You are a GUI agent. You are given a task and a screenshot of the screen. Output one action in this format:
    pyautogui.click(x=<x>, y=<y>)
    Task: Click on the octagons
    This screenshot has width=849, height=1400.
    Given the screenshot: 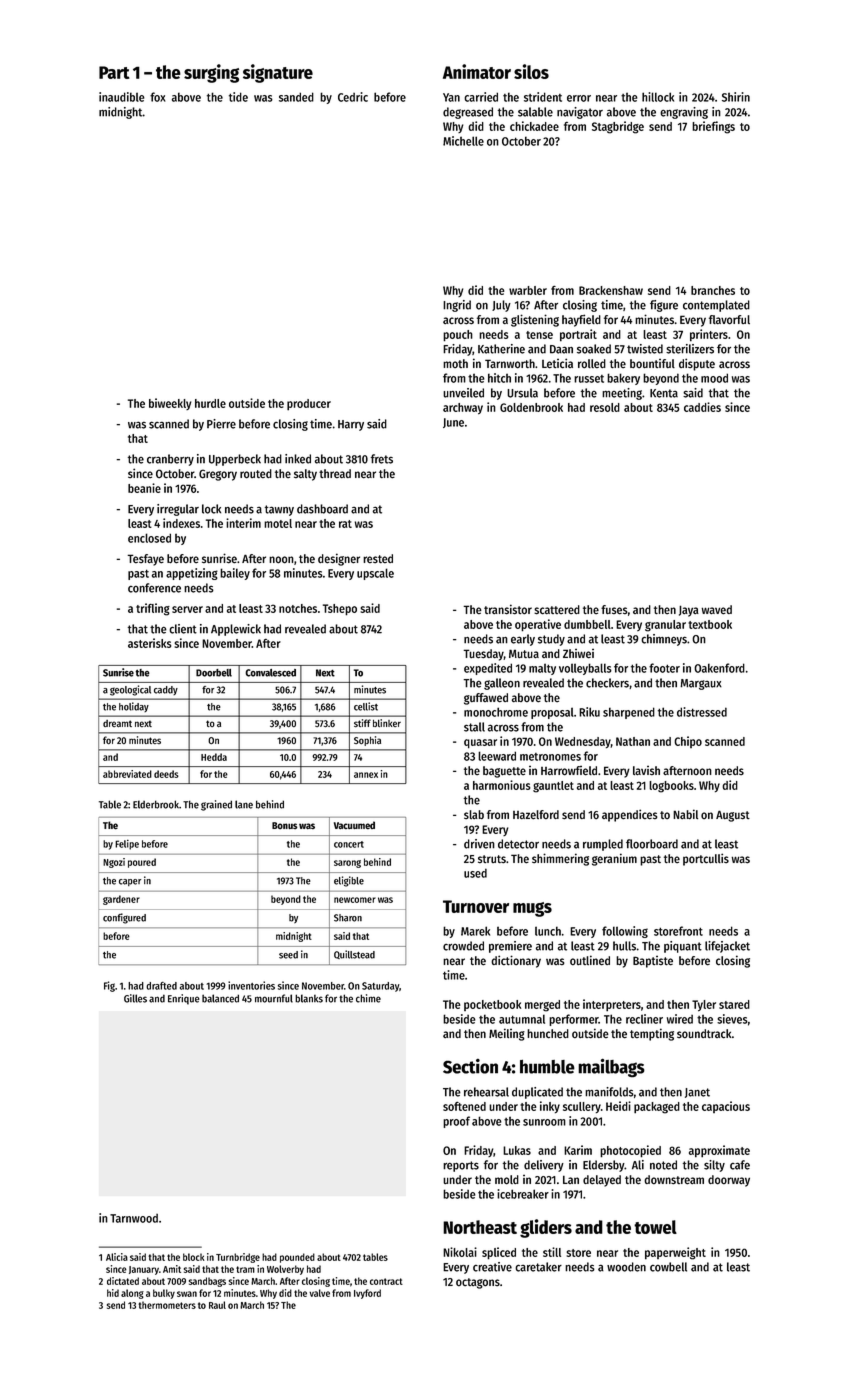 What is the action you would take?
    pyautogui.click(x=478, y=1283)
